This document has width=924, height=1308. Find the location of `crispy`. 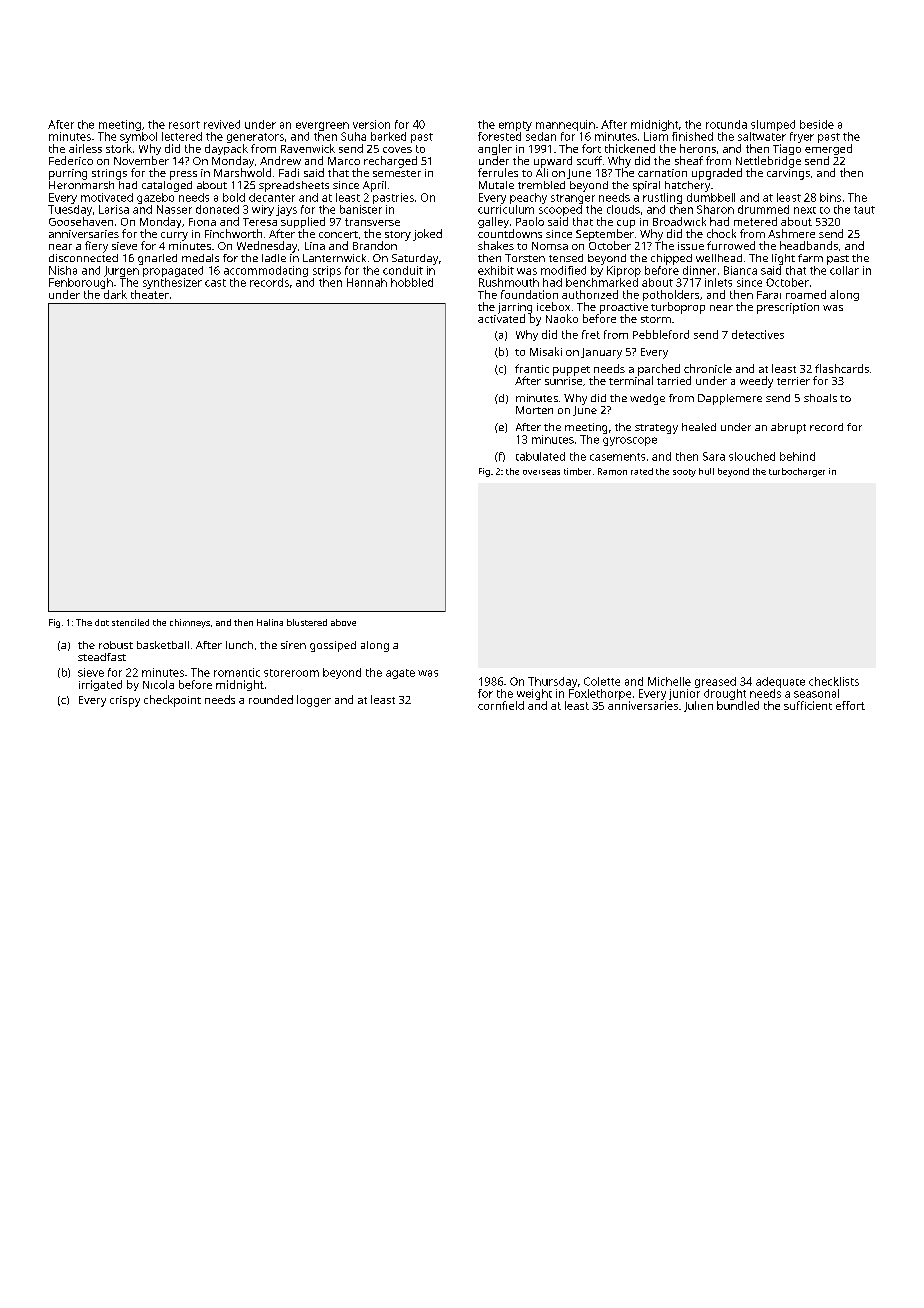

crispy is located at coordinates (125, 701).
